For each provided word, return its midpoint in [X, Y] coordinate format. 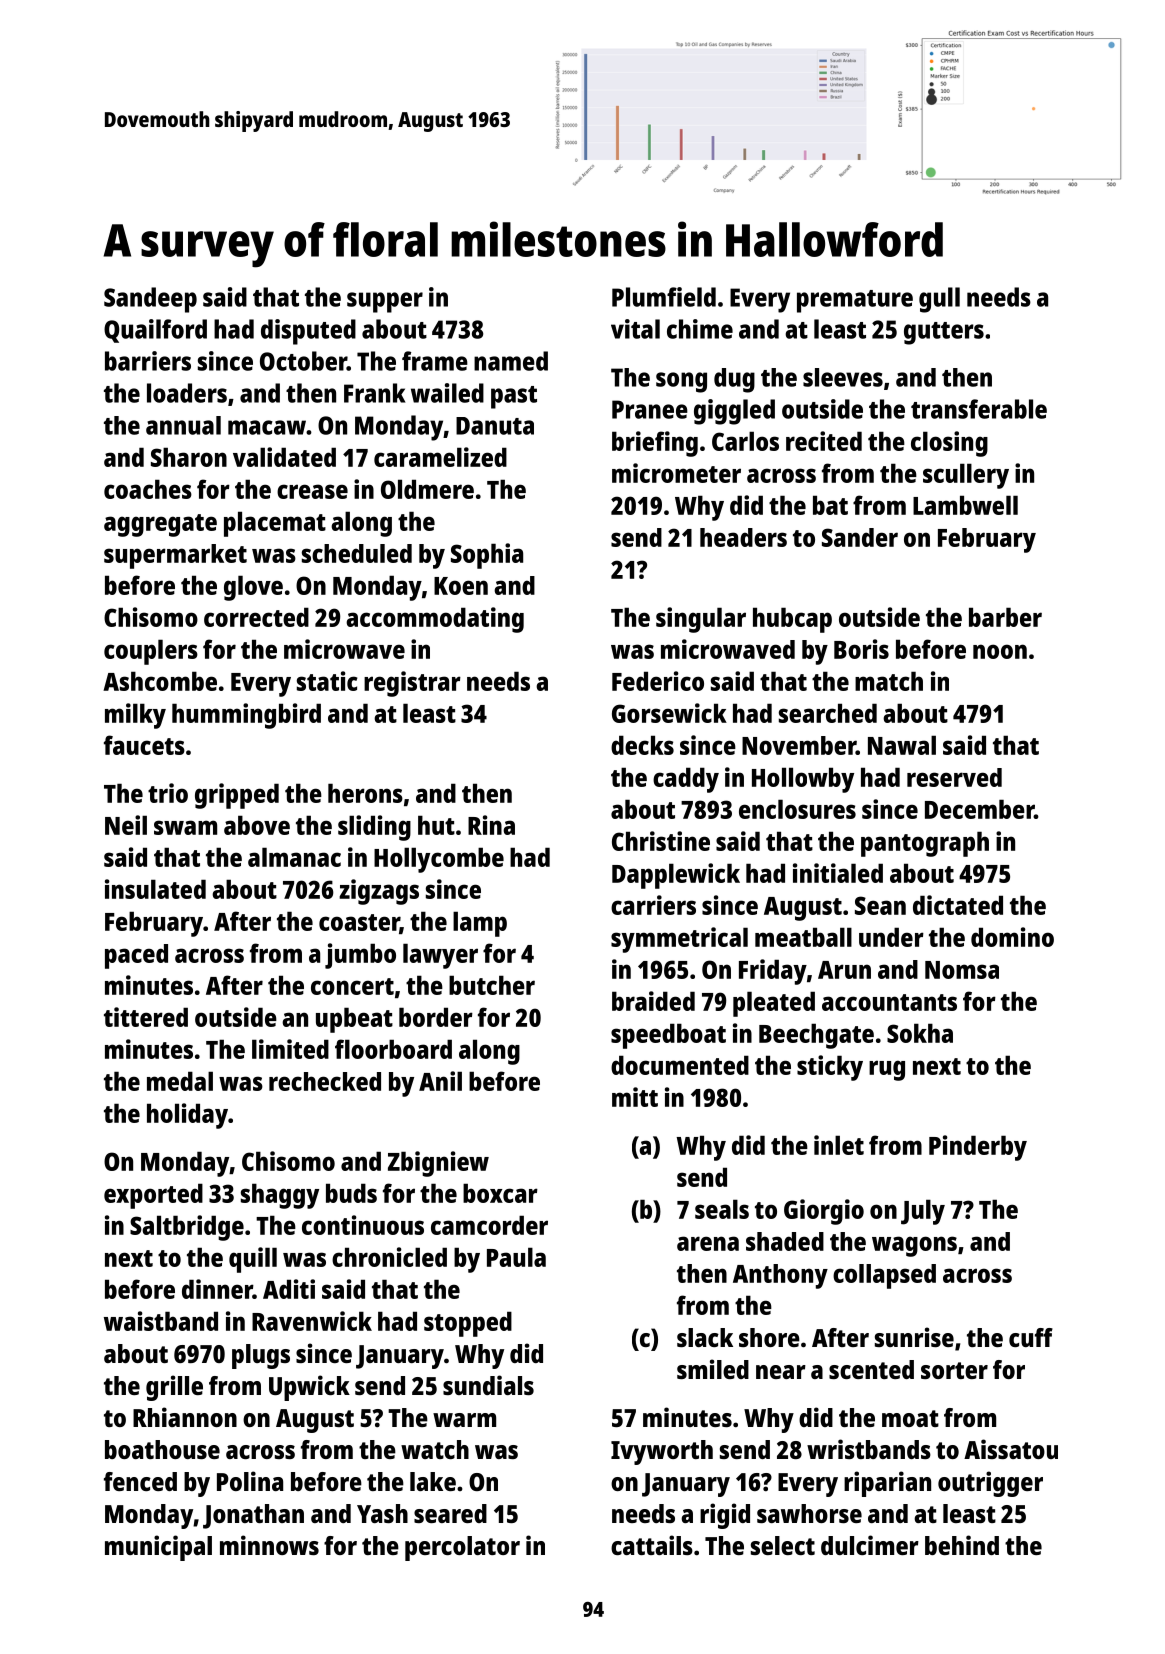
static [327, 681]
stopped [468, 1324]
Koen [461, 586]
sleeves [843, 377]
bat [830, 505]
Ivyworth [662, 1452]
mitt [635, 1097]
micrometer [676, 473]
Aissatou [1011, 1449]
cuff [1031, 1337]
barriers [148, 361]
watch [435, 1449]
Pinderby [978, 1148]
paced [136, 956]
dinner [217, 1289]
